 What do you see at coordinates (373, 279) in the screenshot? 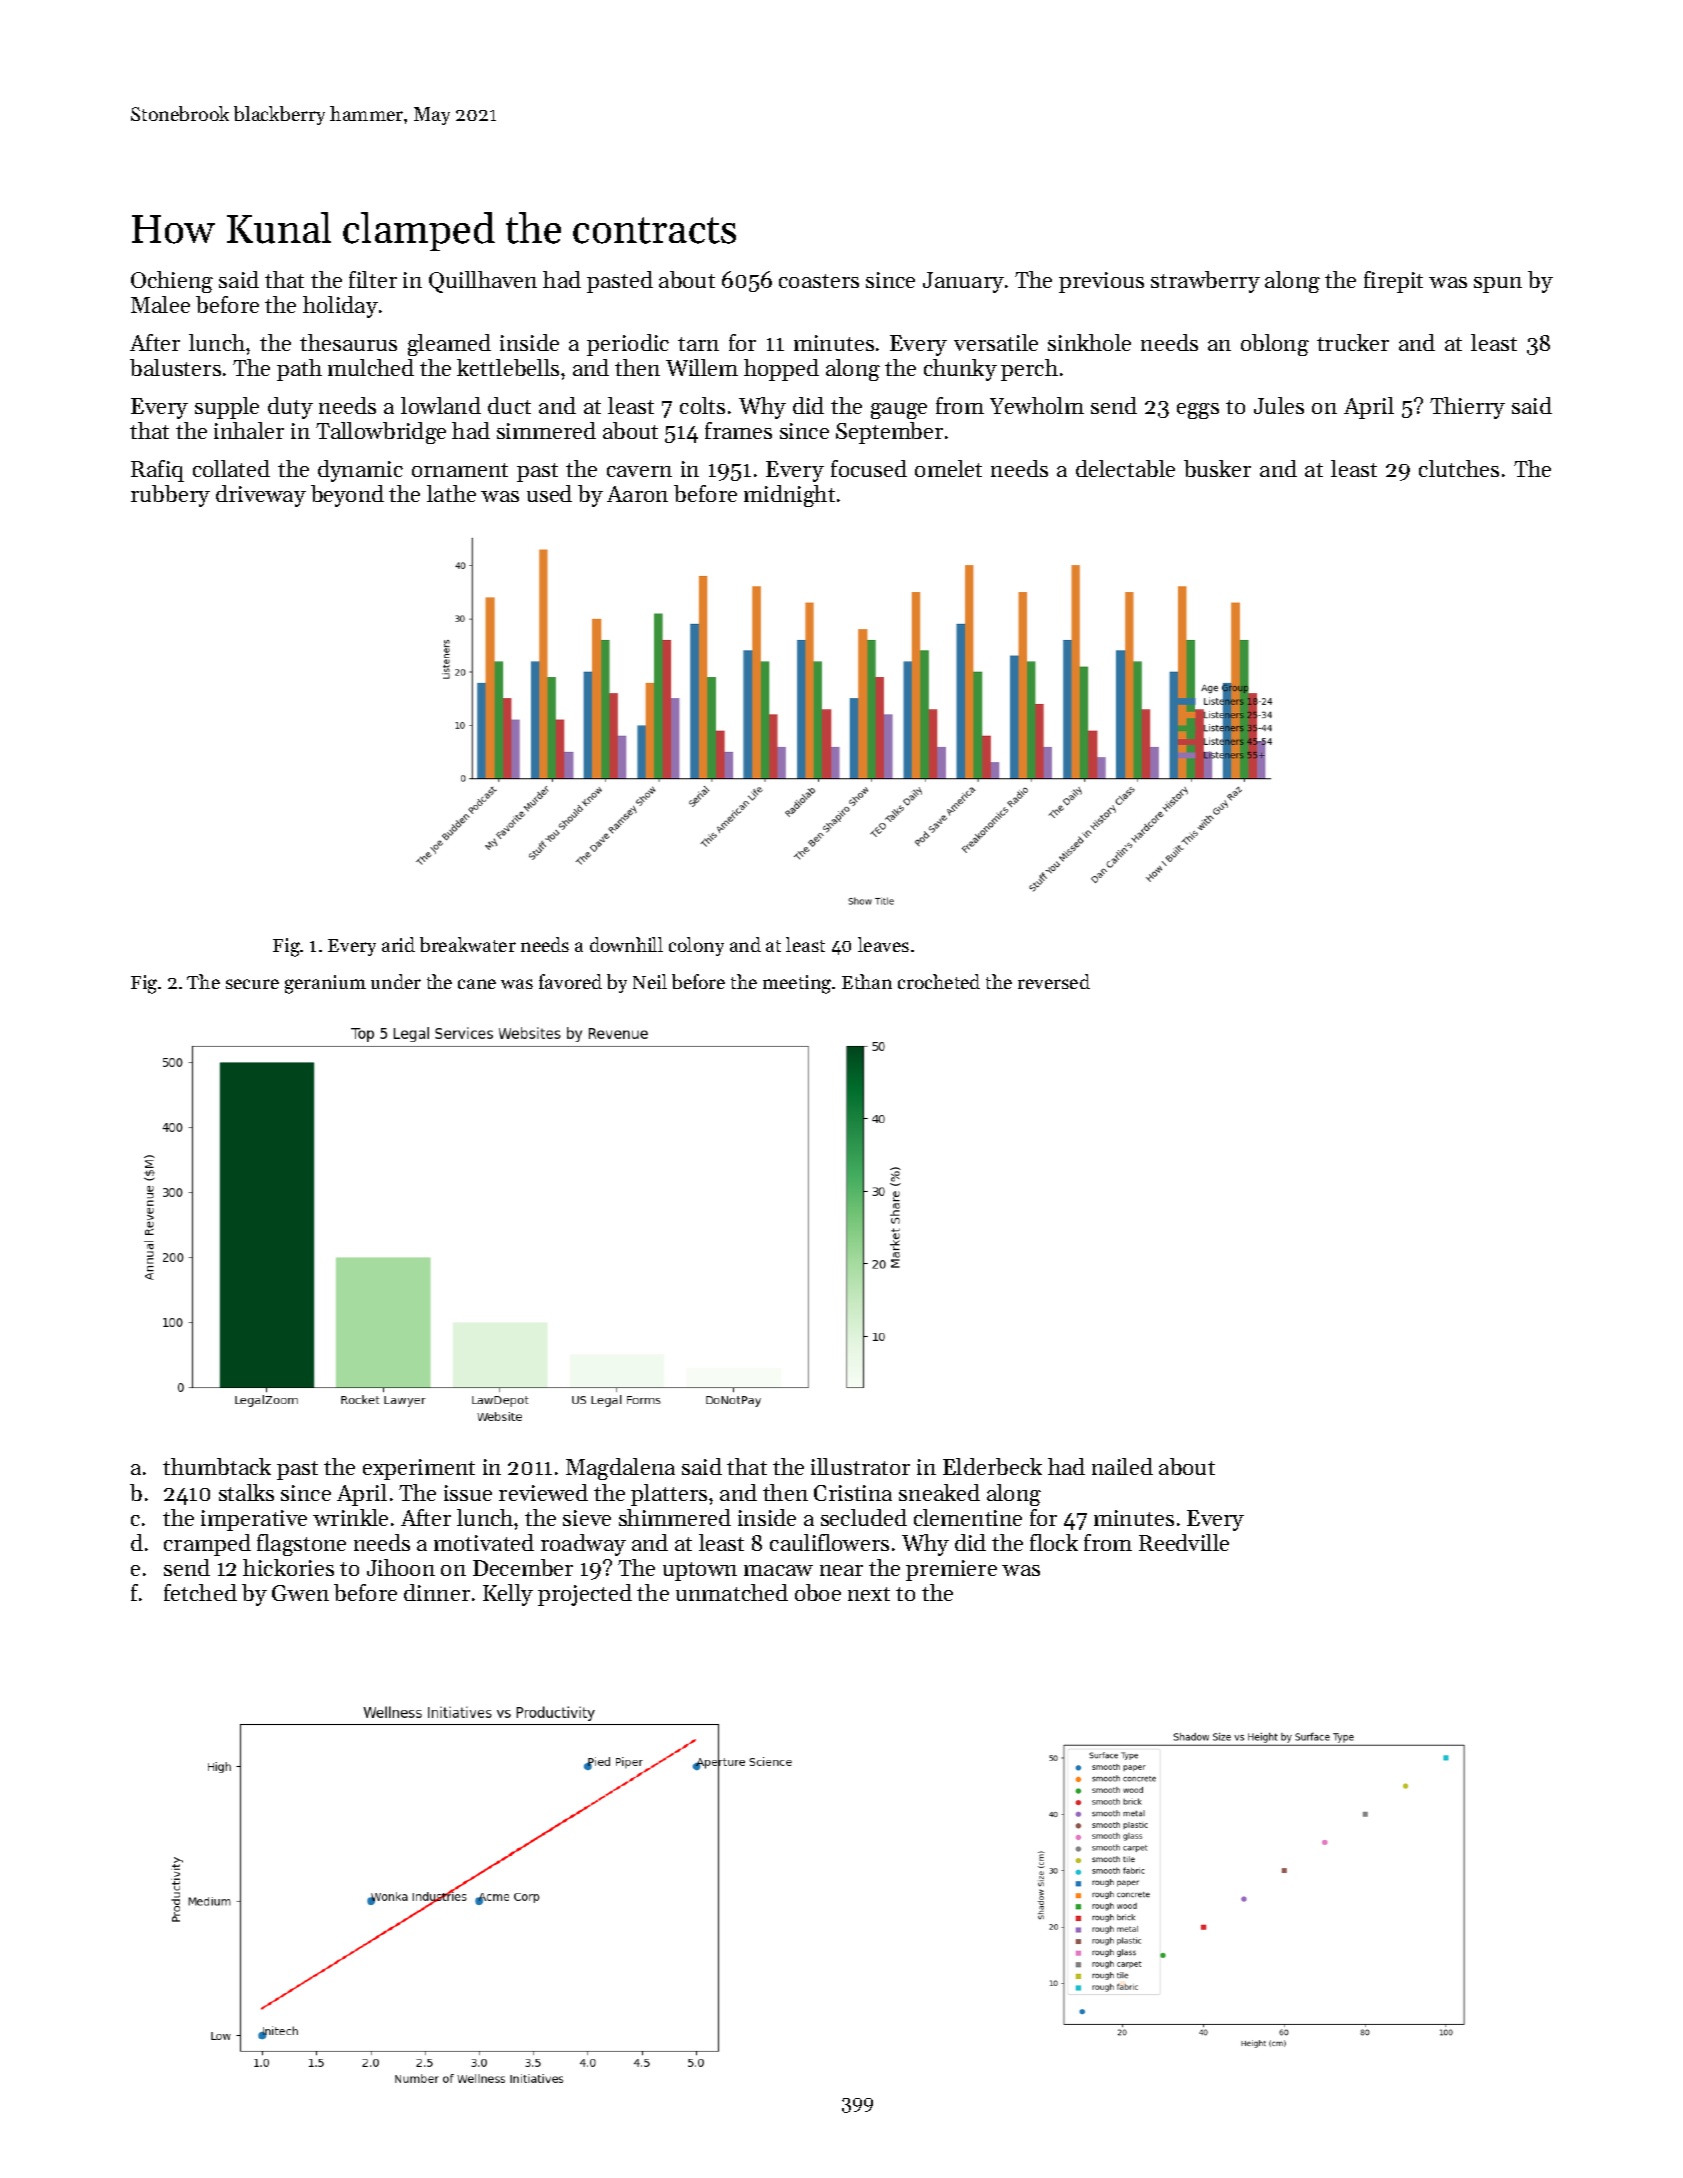
I see `filter` at bounding box center [373, 279].
